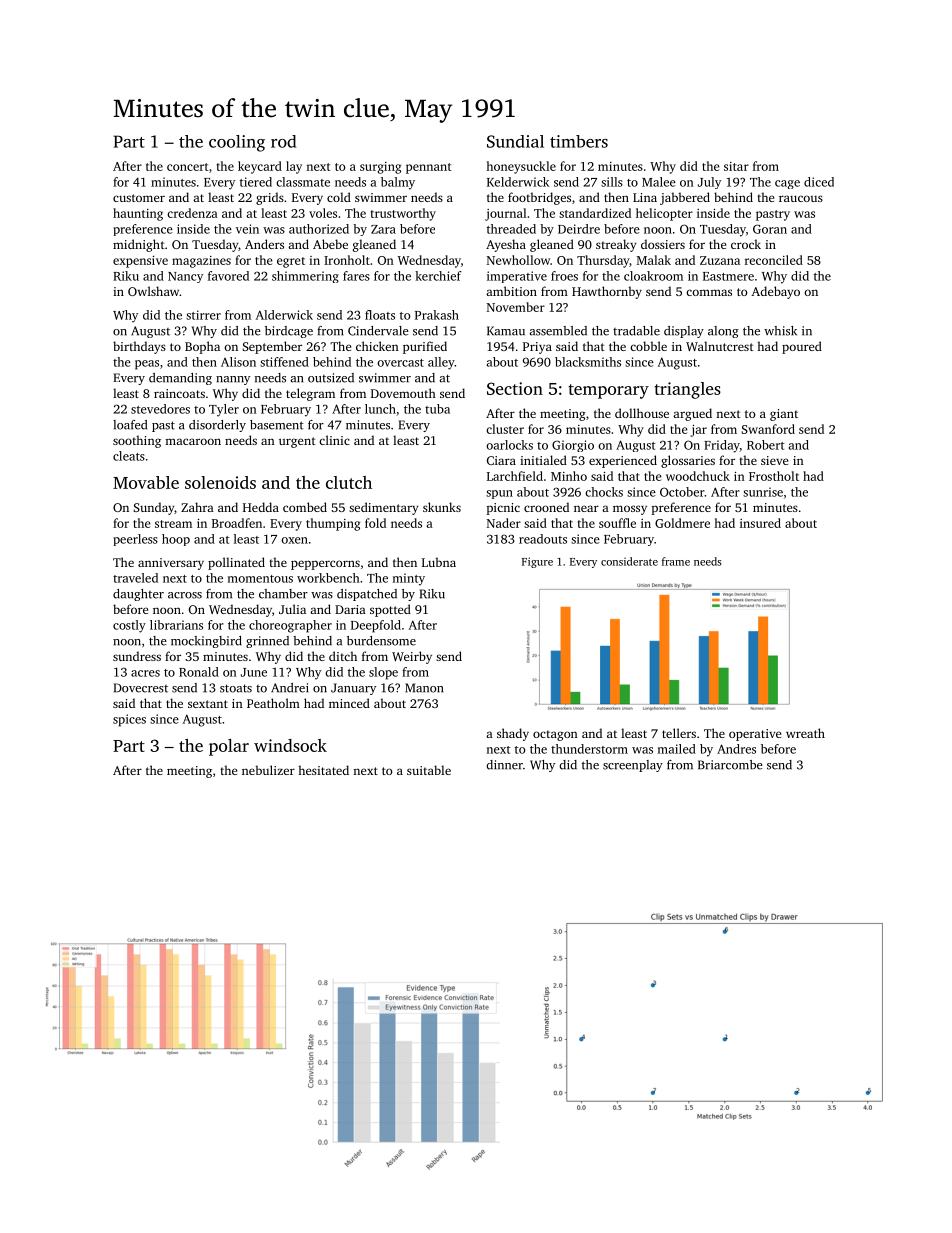 Image resolution: width=952 pixels, height=1233 pixels. Describe the element at coordinates (730, 765) in the image. I see `Briarcombe` at that location.
